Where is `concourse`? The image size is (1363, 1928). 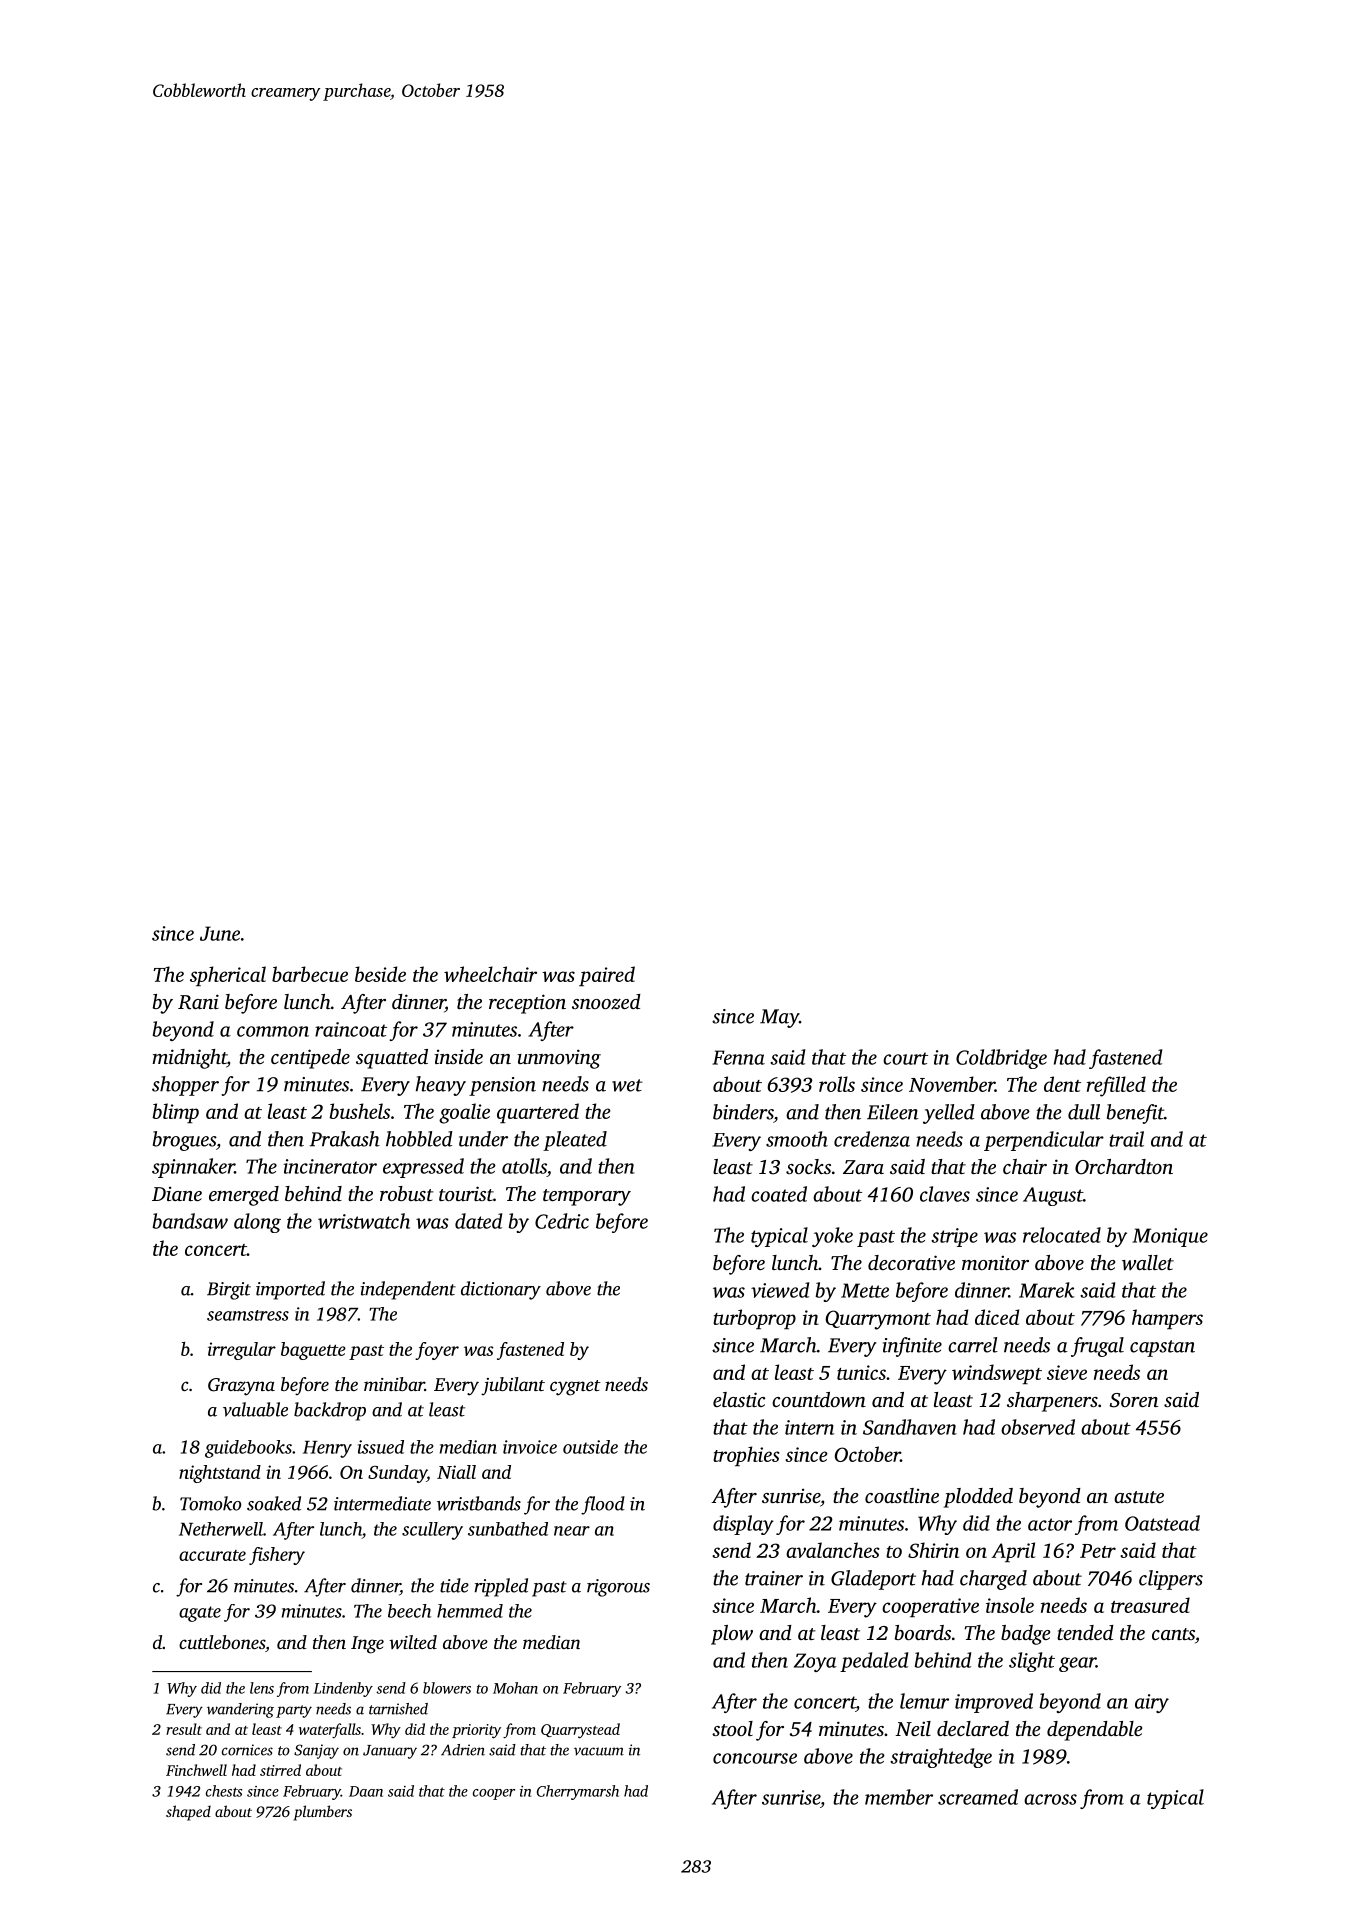
concourse is located at coordinates (755, 1758).
